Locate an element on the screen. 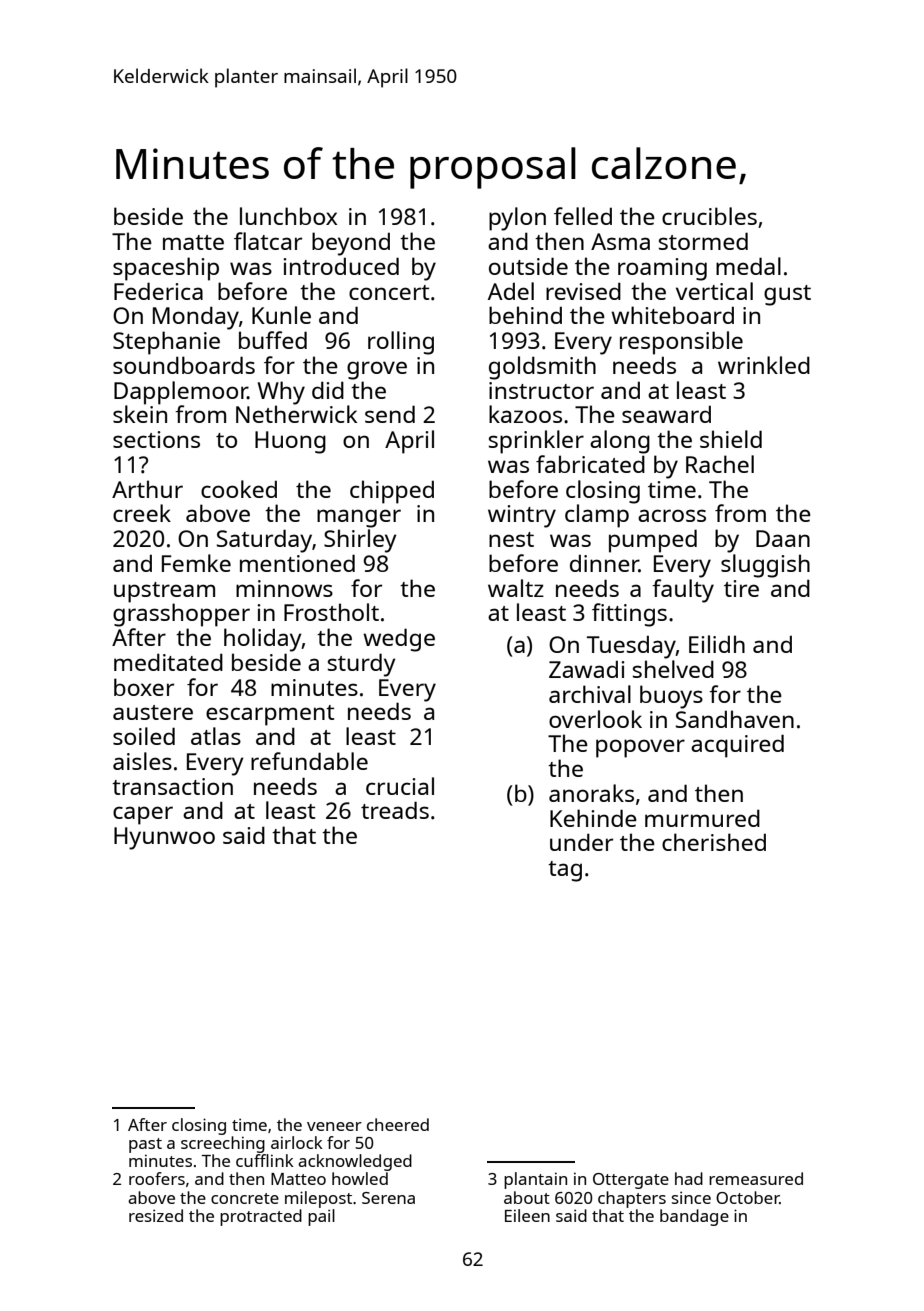 This screenshot has width=924, height=1311. pylon is located at coordinates (517, 219).
